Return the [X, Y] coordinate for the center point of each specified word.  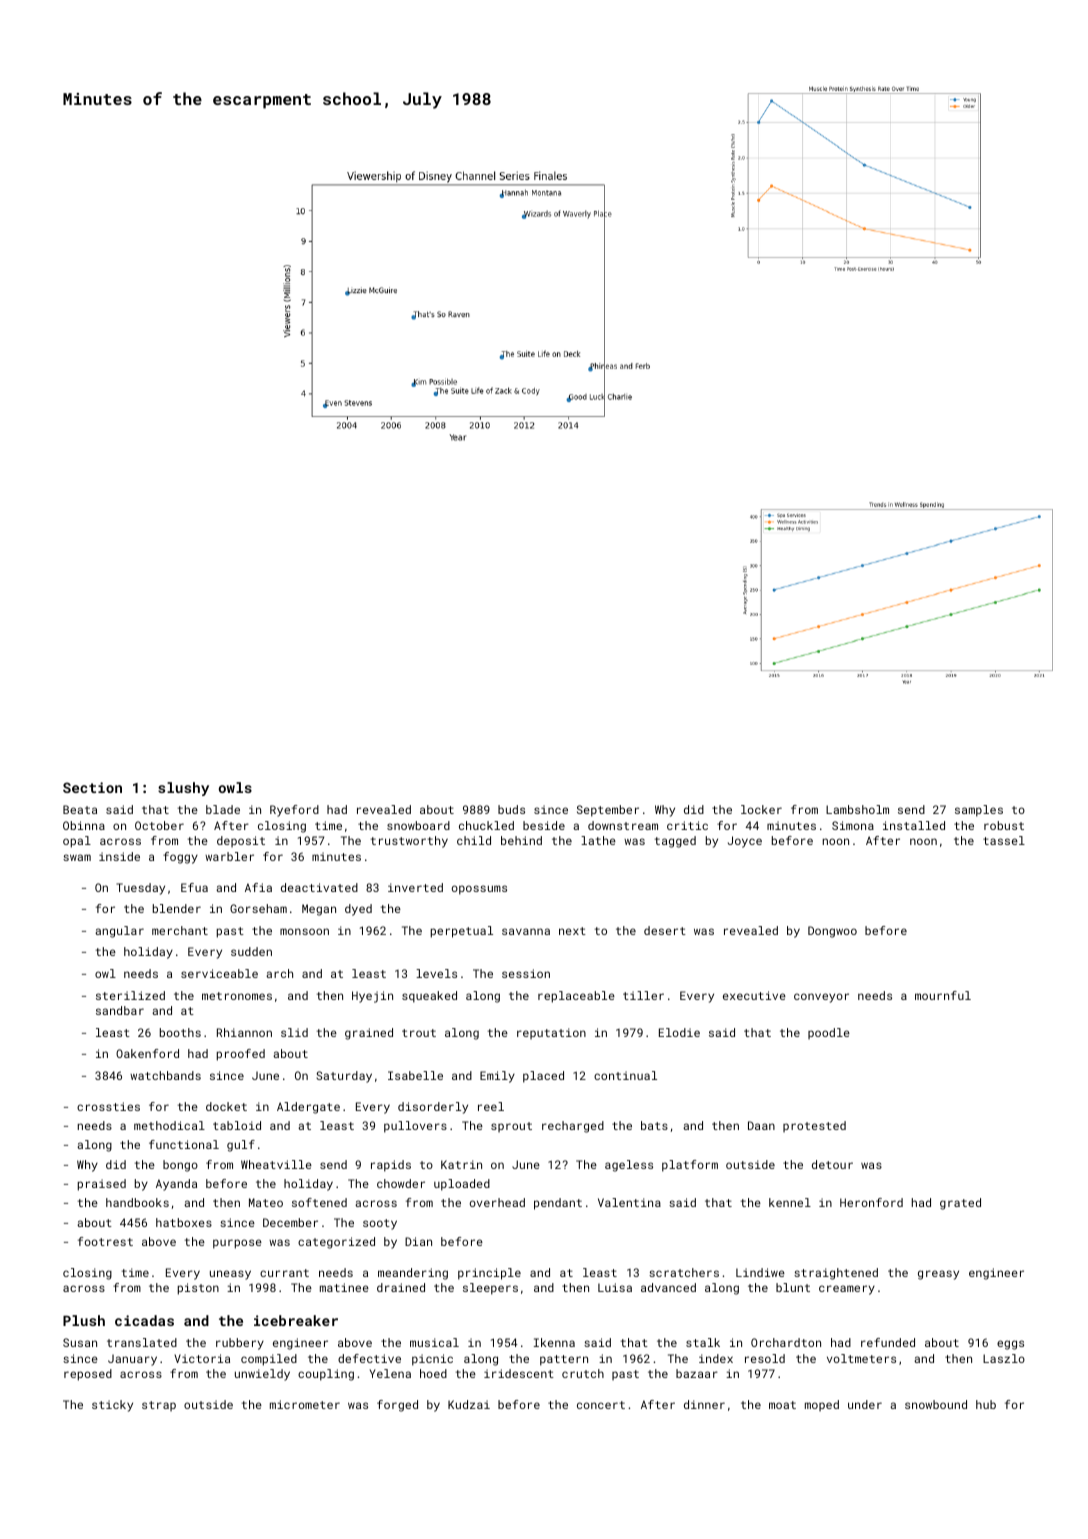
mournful [943, 995]
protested [814, 1126]
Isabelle [415, 1075]
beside [544, 825]
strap [159, 1406]
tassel [1004, 840]
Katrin [461, 1164]
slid [294, 1032]
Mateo [266, 1202]
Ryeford [294, 811]
